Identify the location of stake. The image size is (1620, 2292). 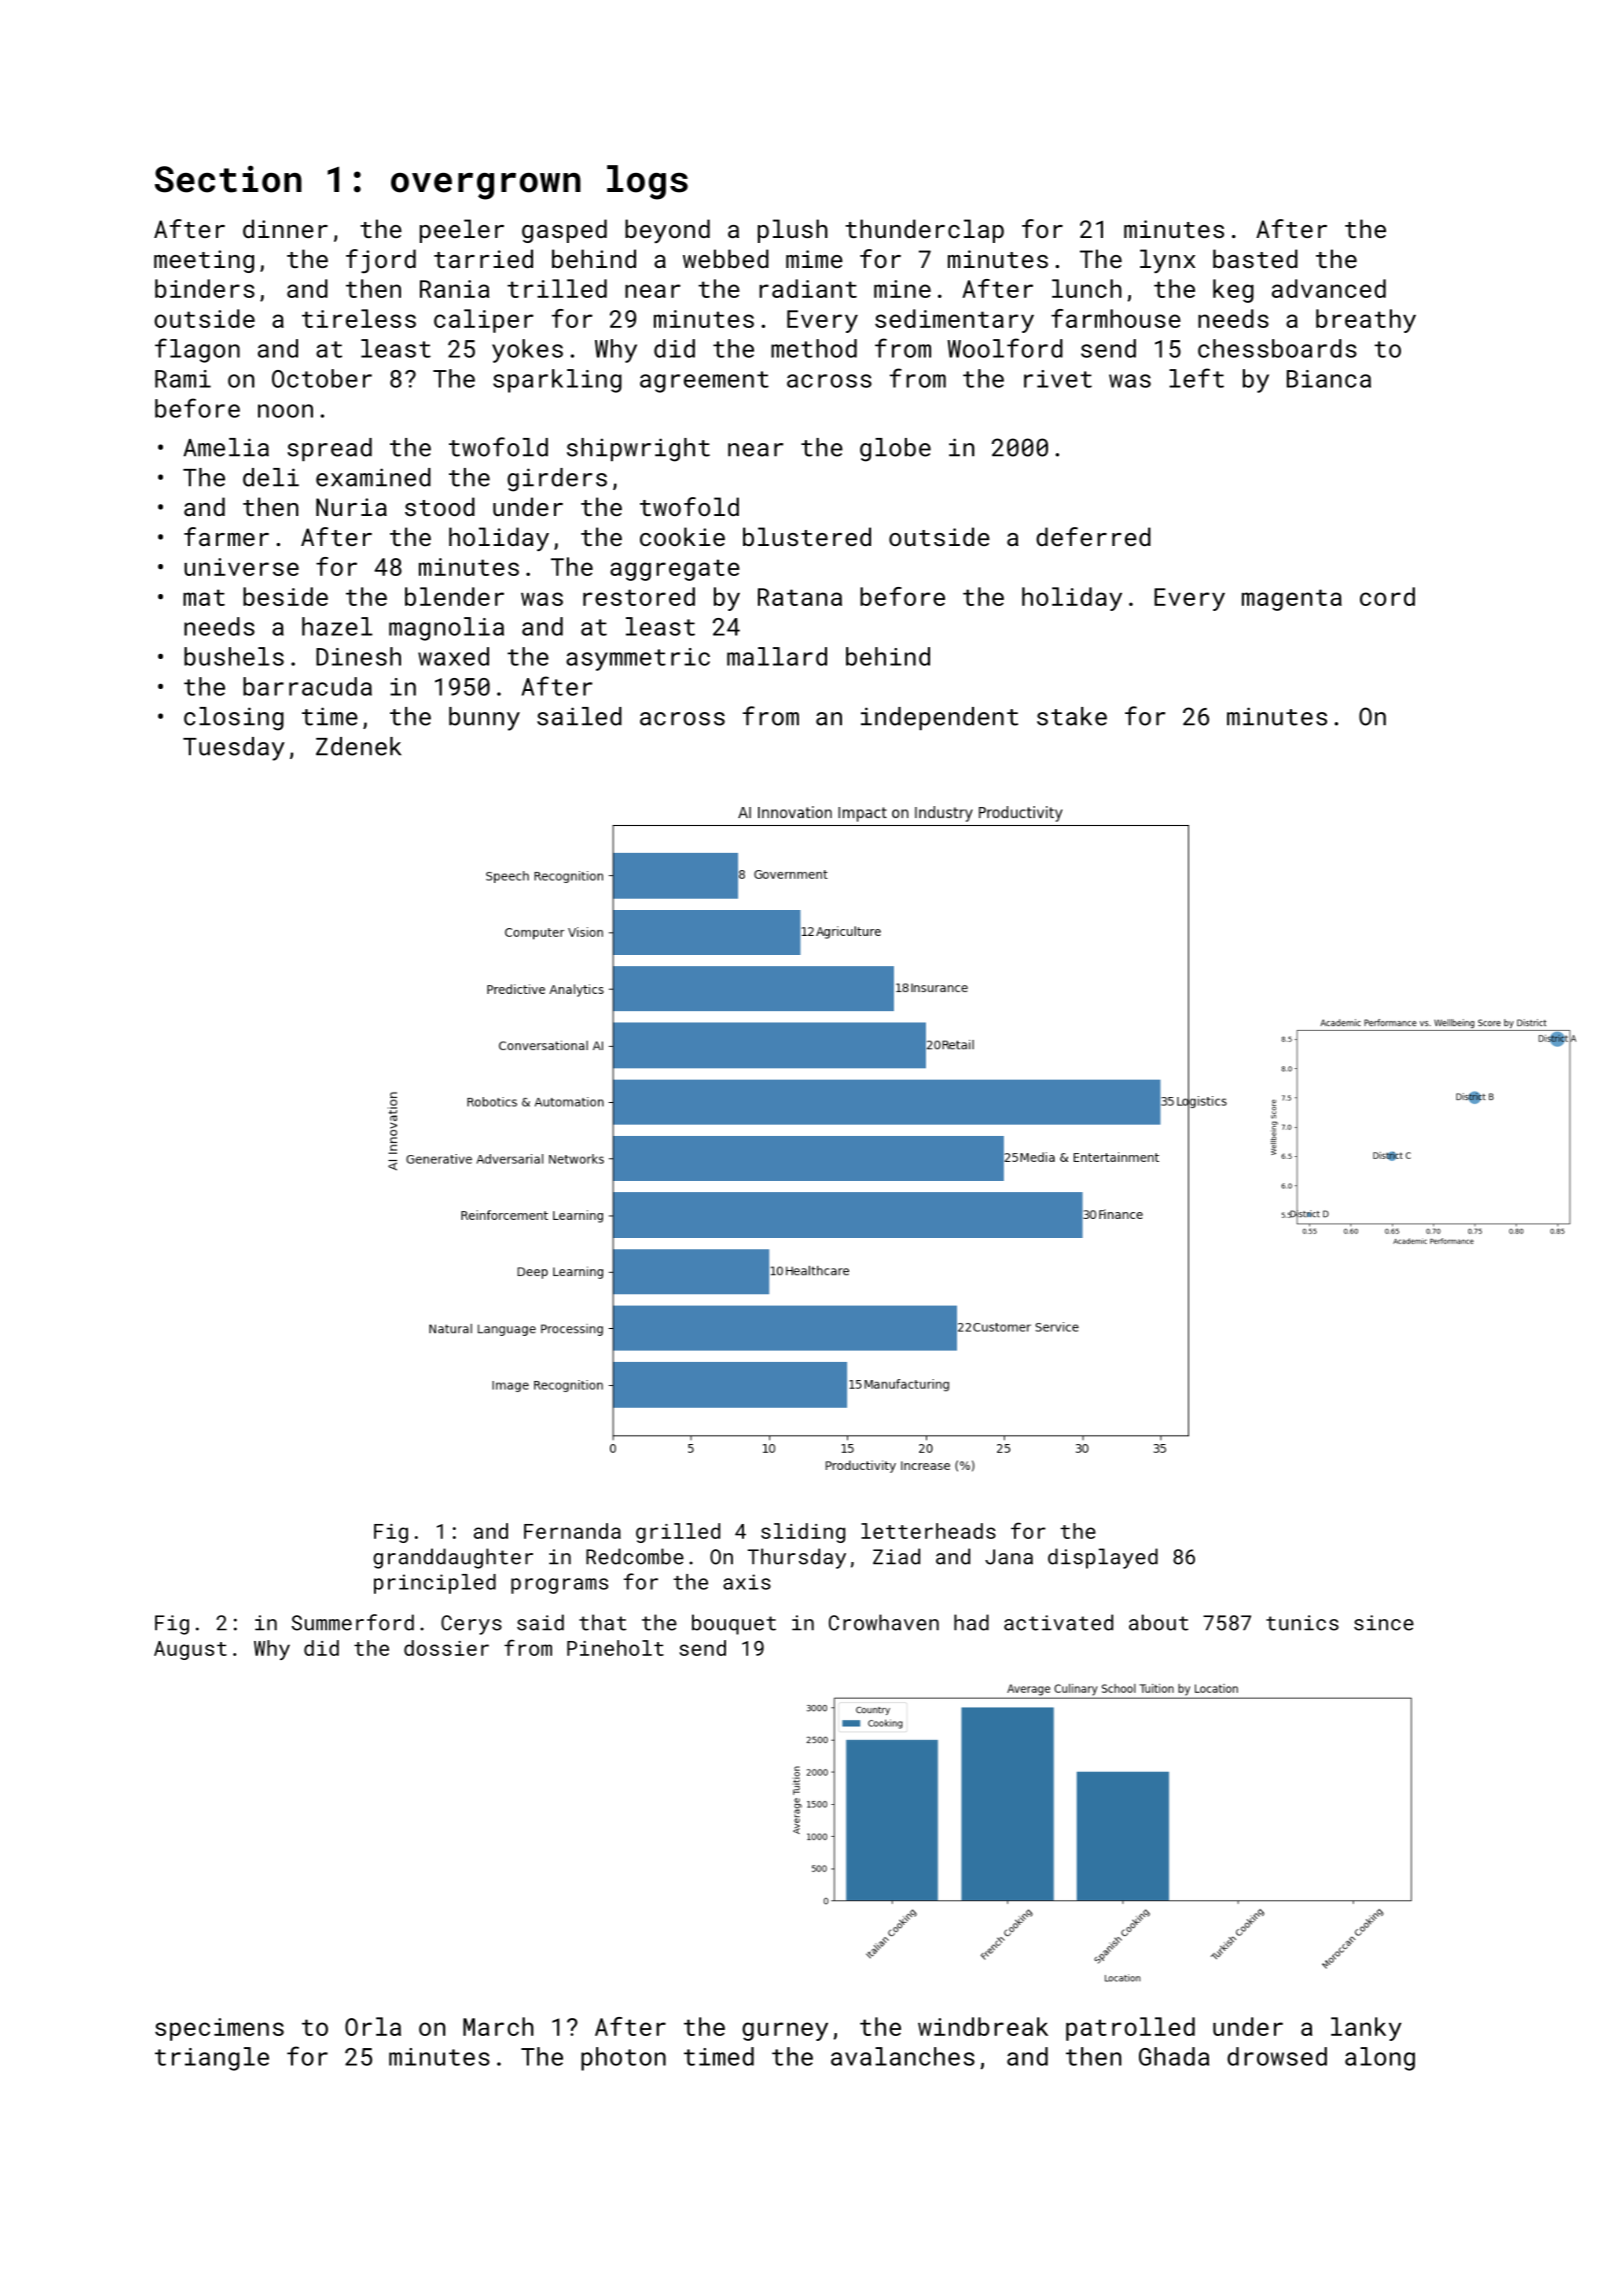
(1072, 716).
